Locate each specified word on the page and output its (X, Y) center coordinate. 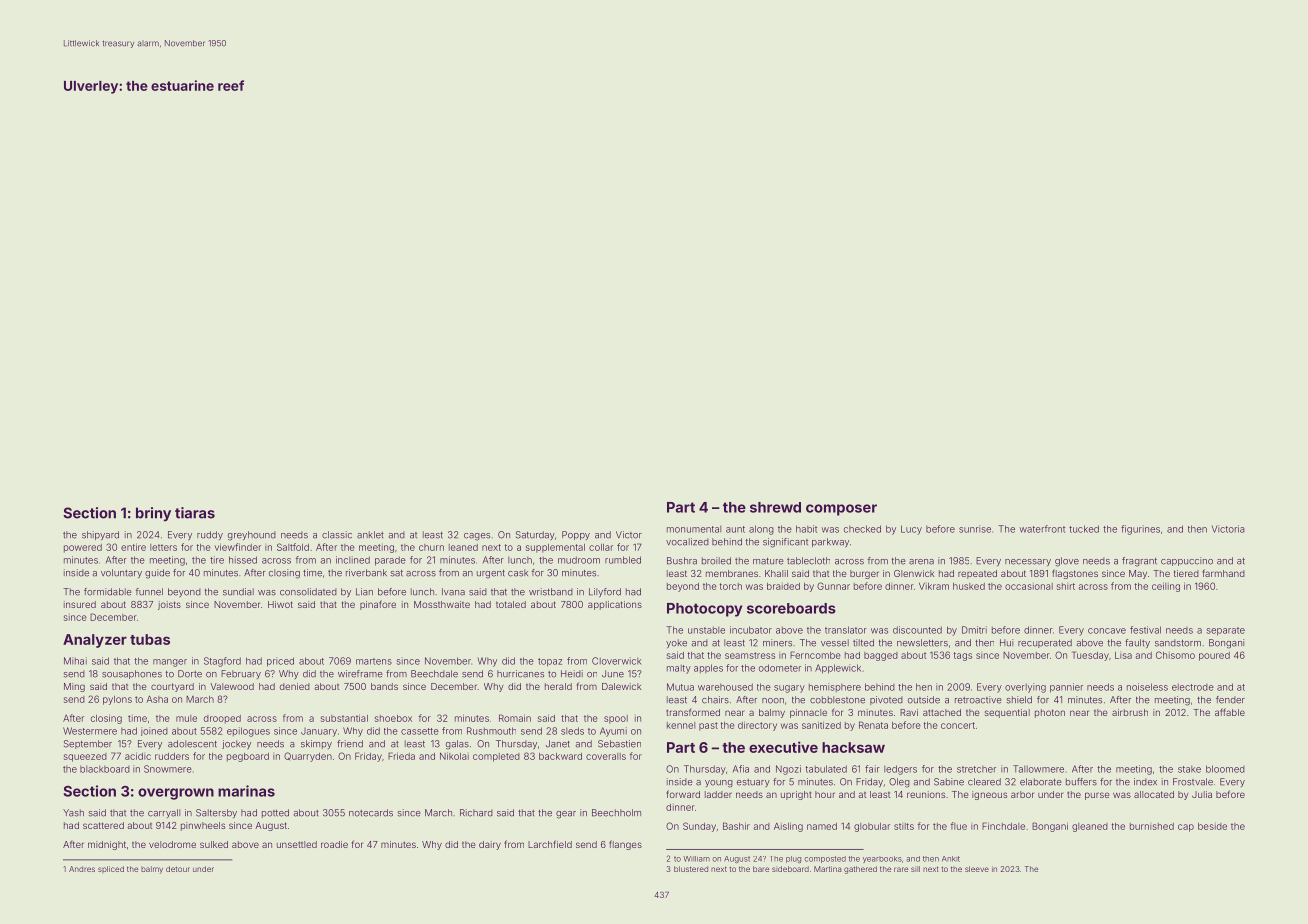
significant (785, 543)
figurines (1140, 530)
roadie (334, 844)
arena (921, 562)
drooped (222, 719)
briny (153, 514)
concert (958, 725)
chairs (715, 700)
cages (477, 537)
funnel (149, 592)
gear (566, 815)
